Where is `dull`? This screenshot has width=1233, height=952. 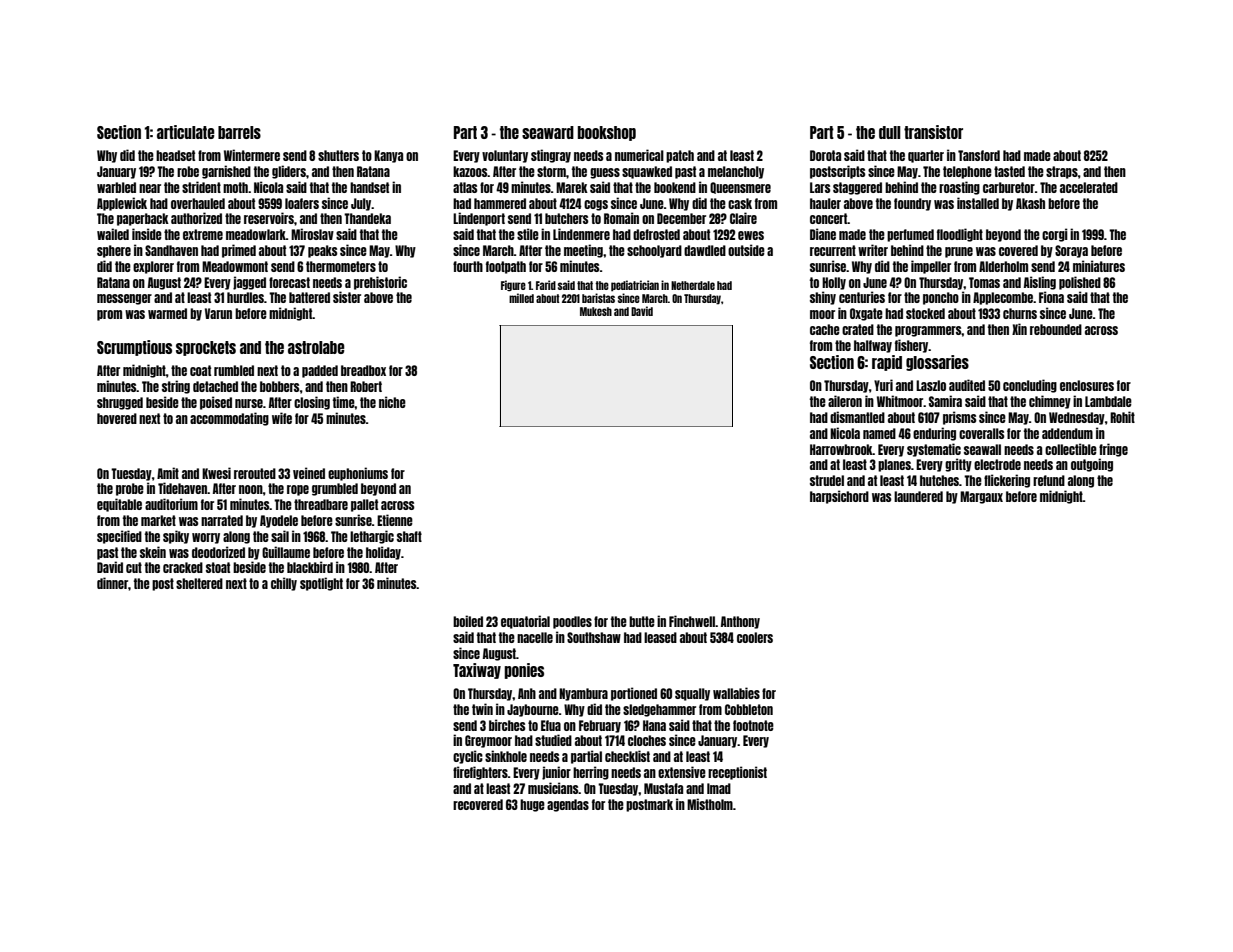
dull is located at coordinates (890, 132).
